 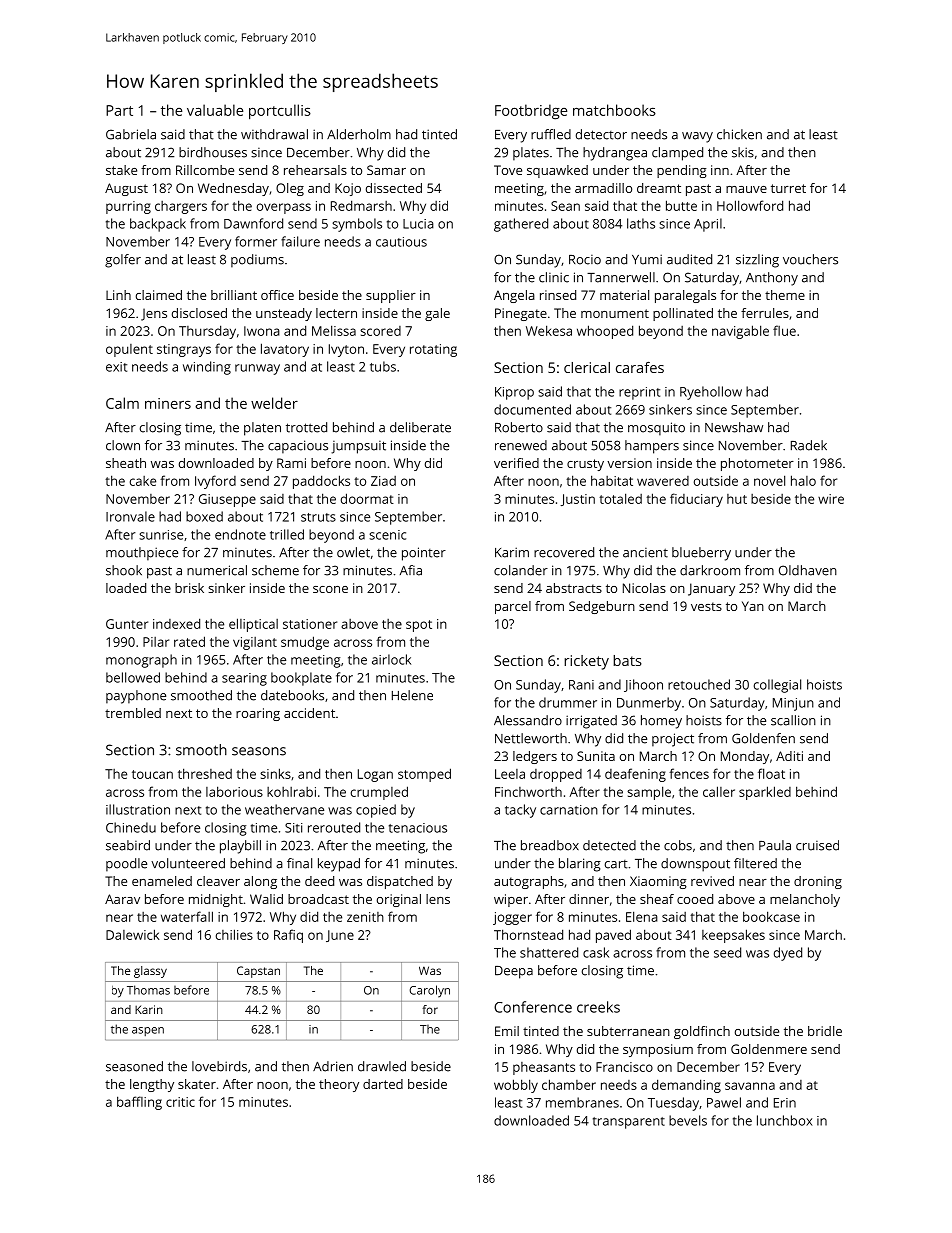 What do you see at coordinates (531, 111) in the page?
I see `Footbridge` at bounding box center [531, 111].
